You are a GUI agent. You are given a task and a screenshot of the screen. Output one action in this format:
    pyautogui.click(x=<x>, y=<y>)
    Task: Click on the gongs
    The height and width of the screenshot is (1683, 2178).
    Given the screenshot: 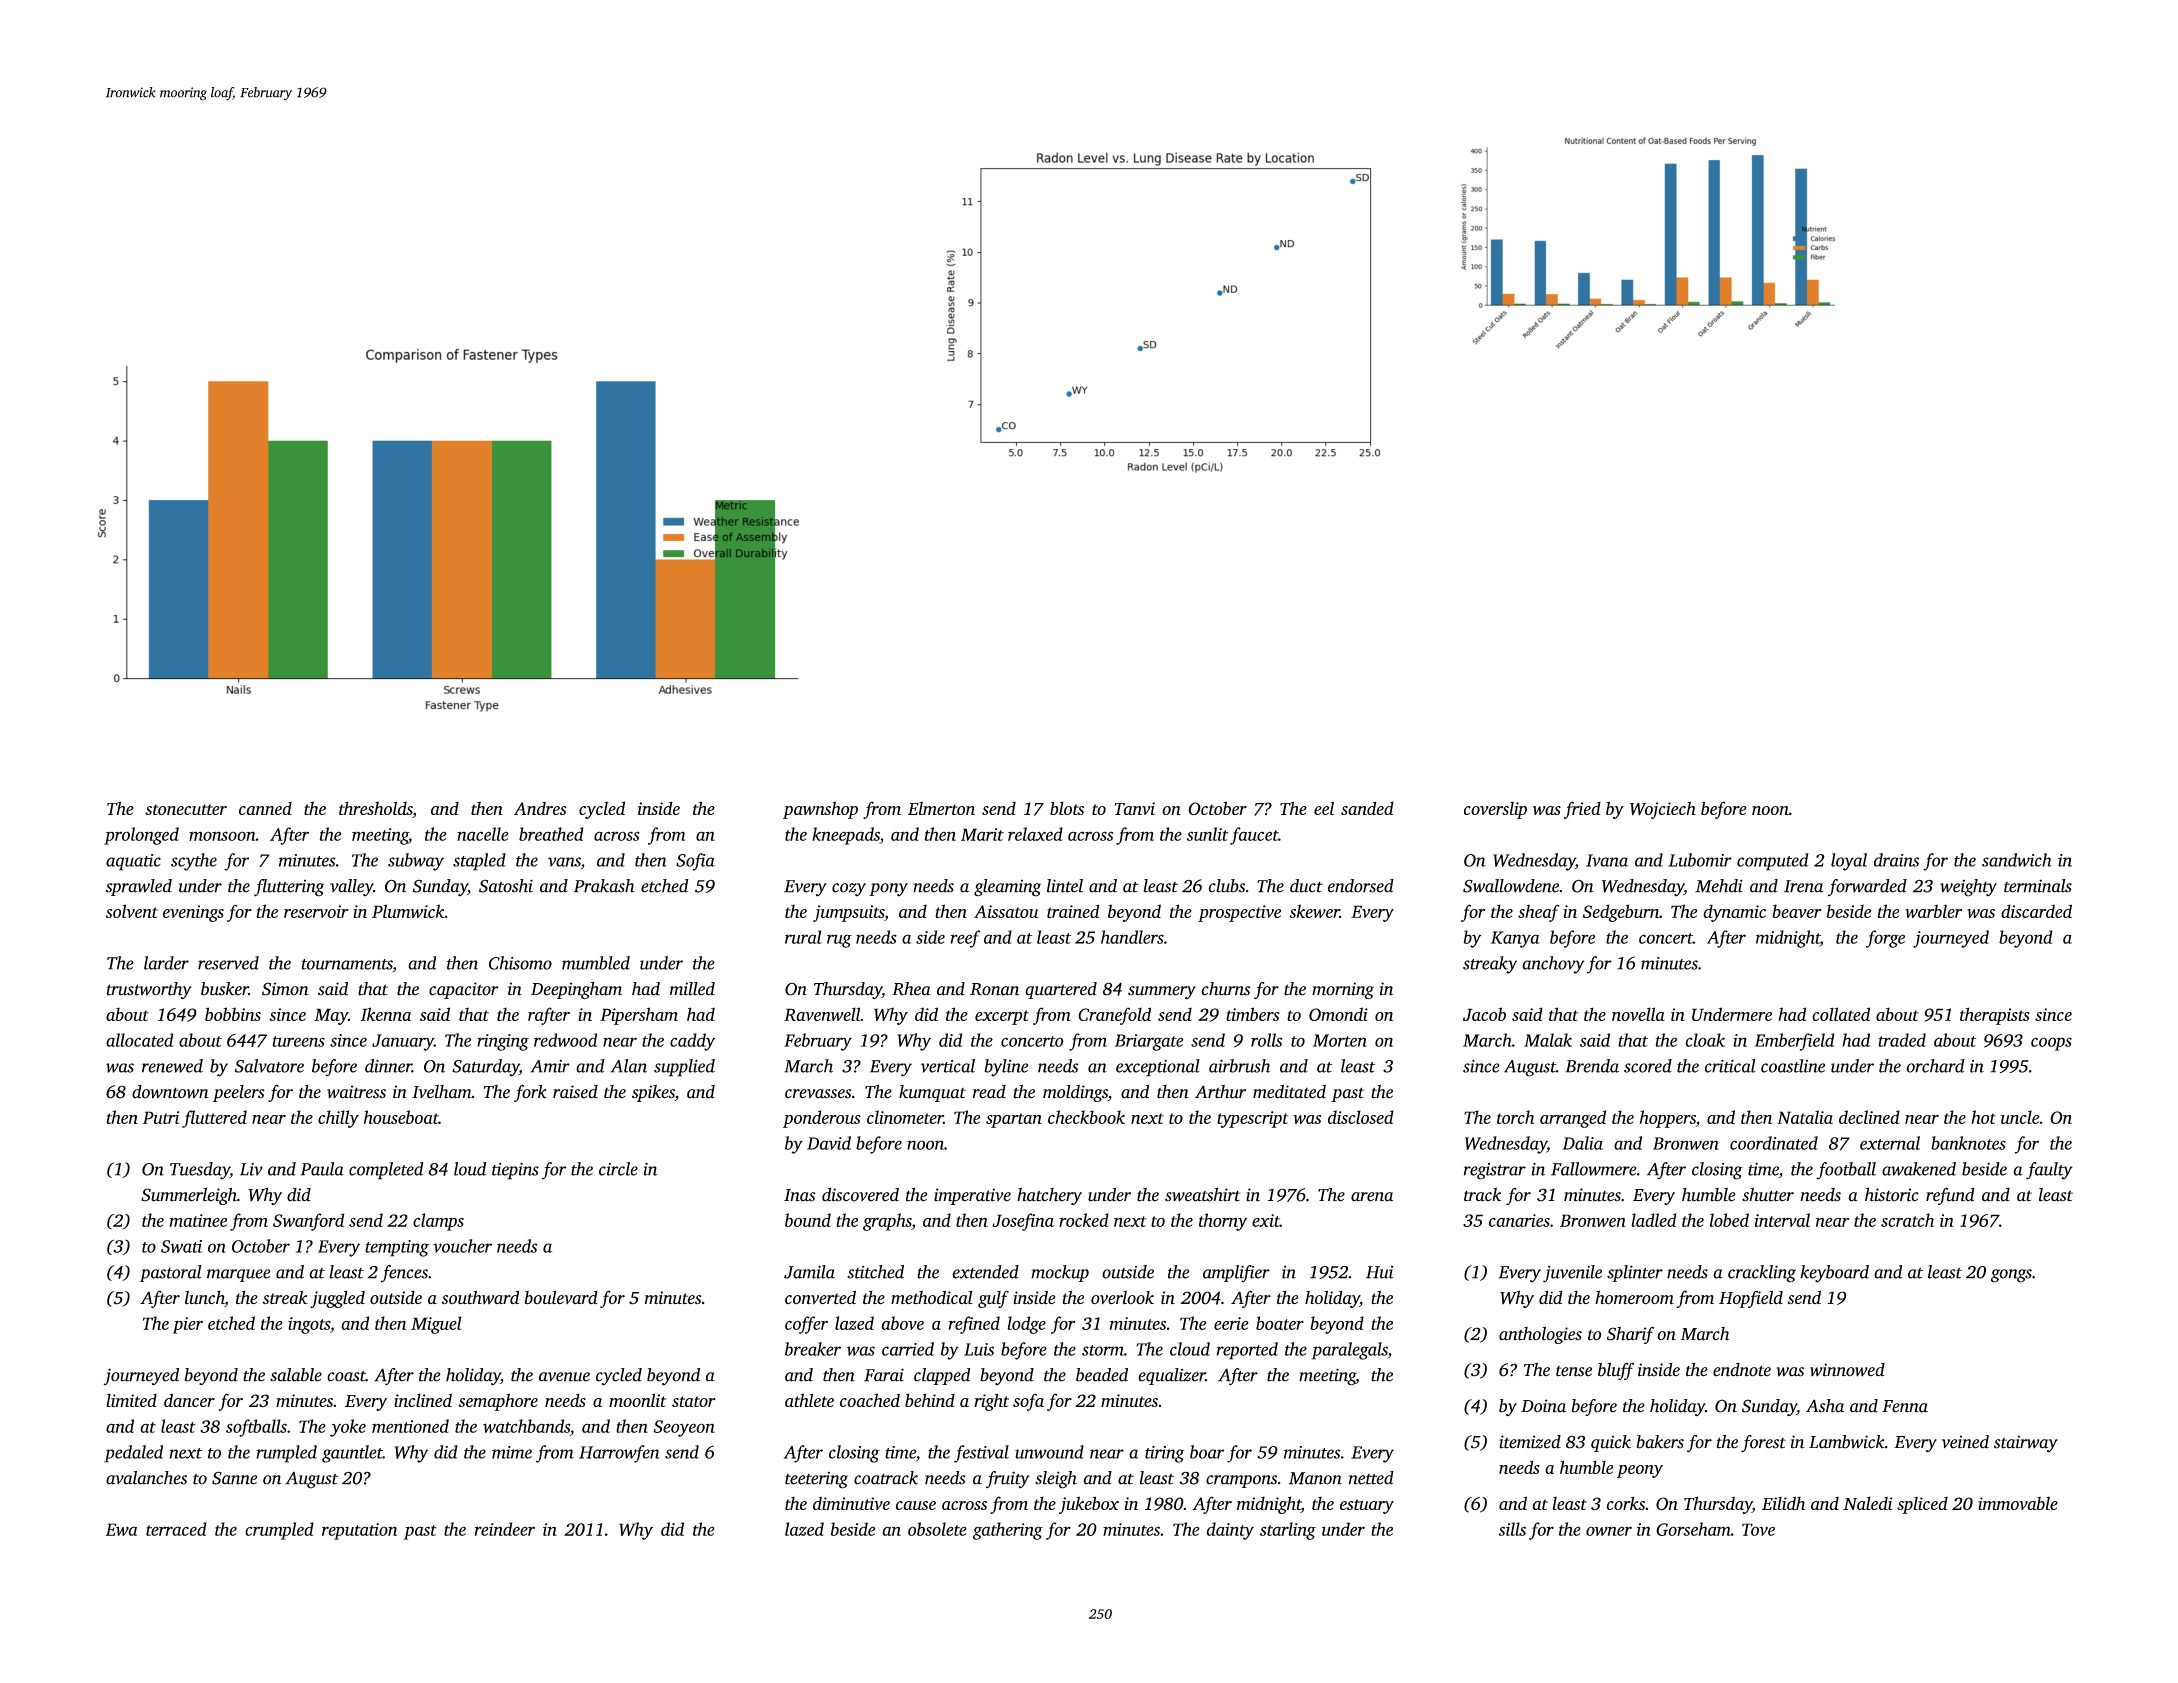 What is the action you would take?
    pyautogui.click(x=2011, y=1276)
